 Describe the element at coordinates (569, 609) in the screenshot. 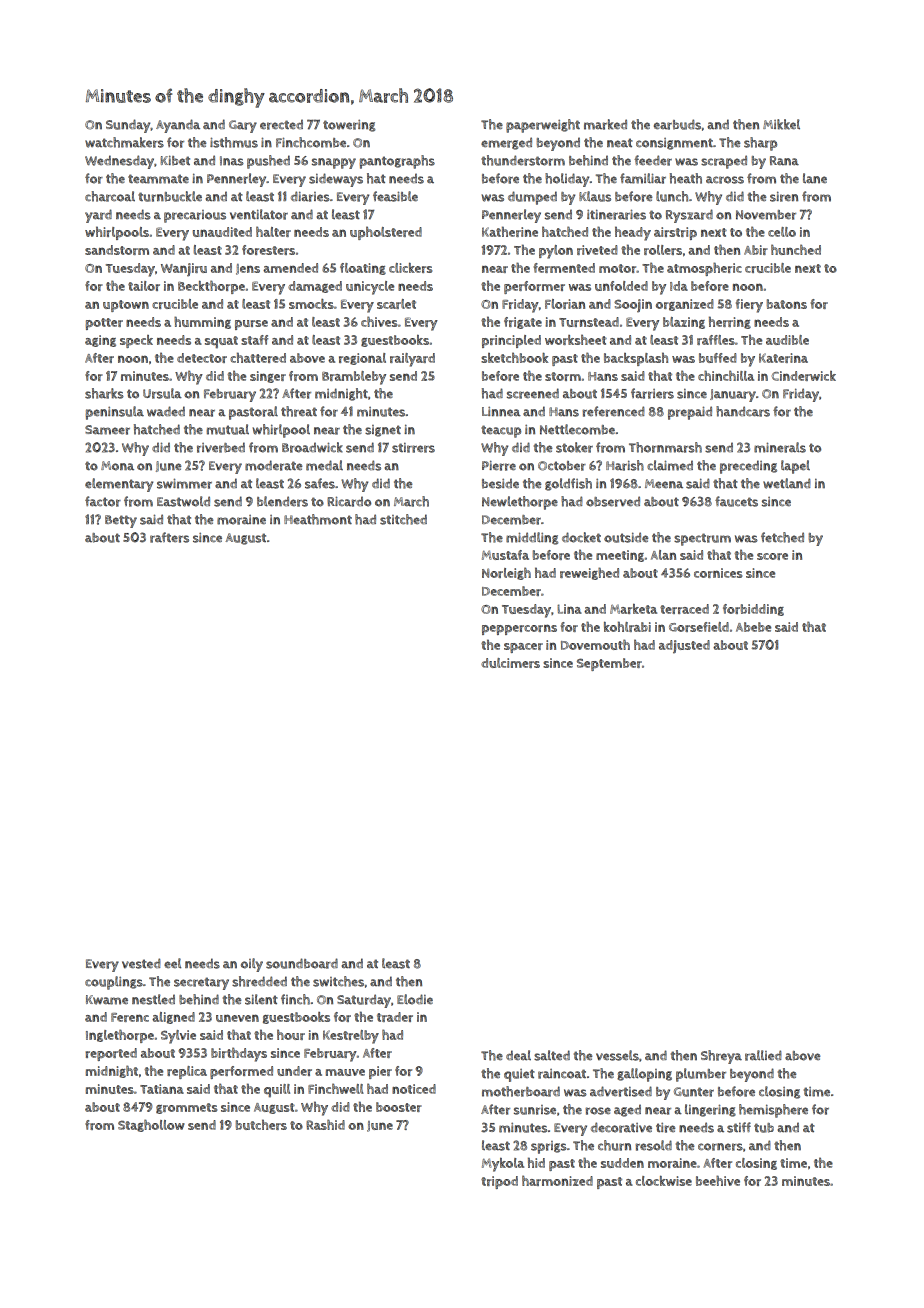

I see `Lina` at that location.
